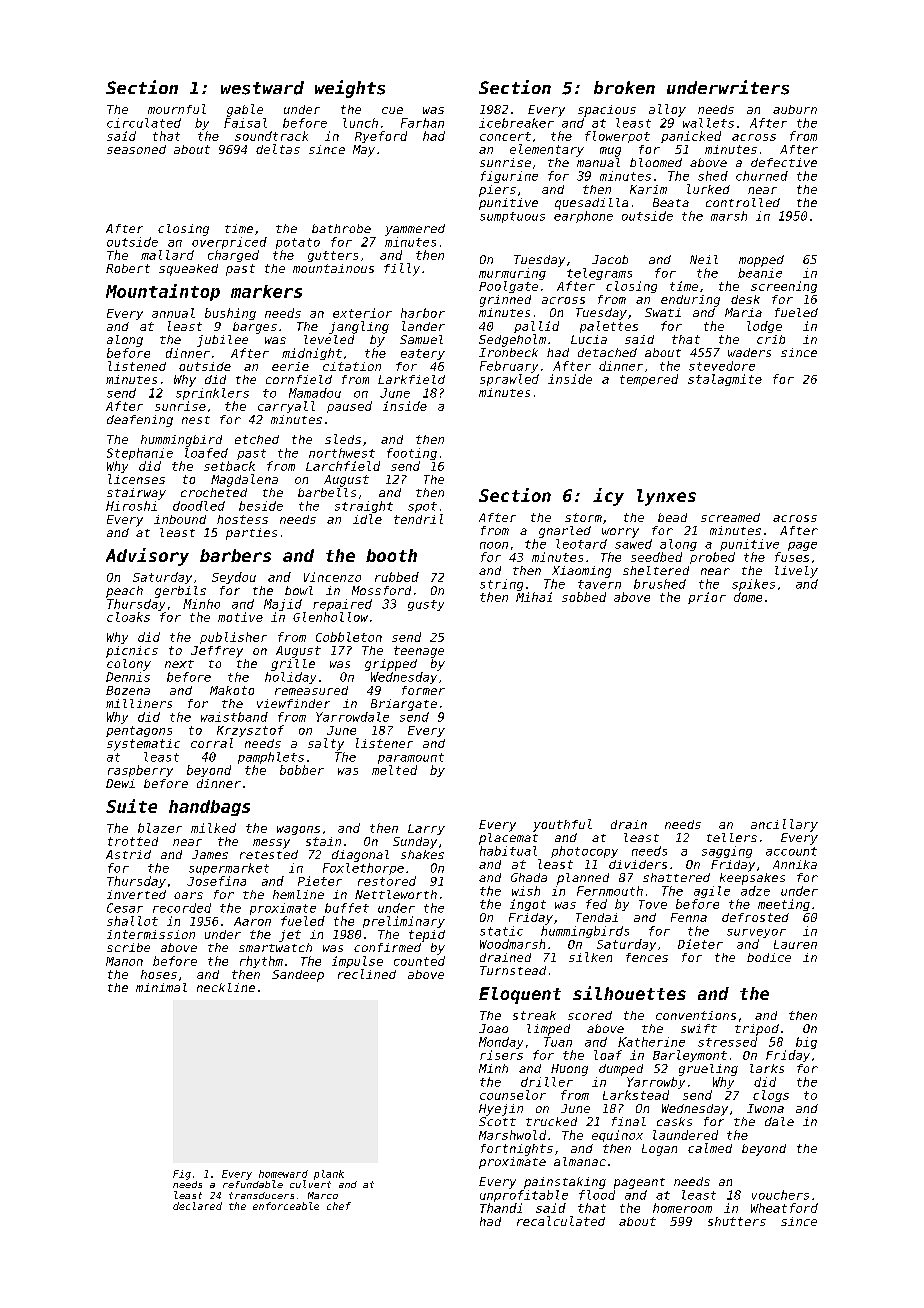 Image resolution: width=924 pixels, height=1308 pixels. I want to click on neckline, so click(226, 987).
